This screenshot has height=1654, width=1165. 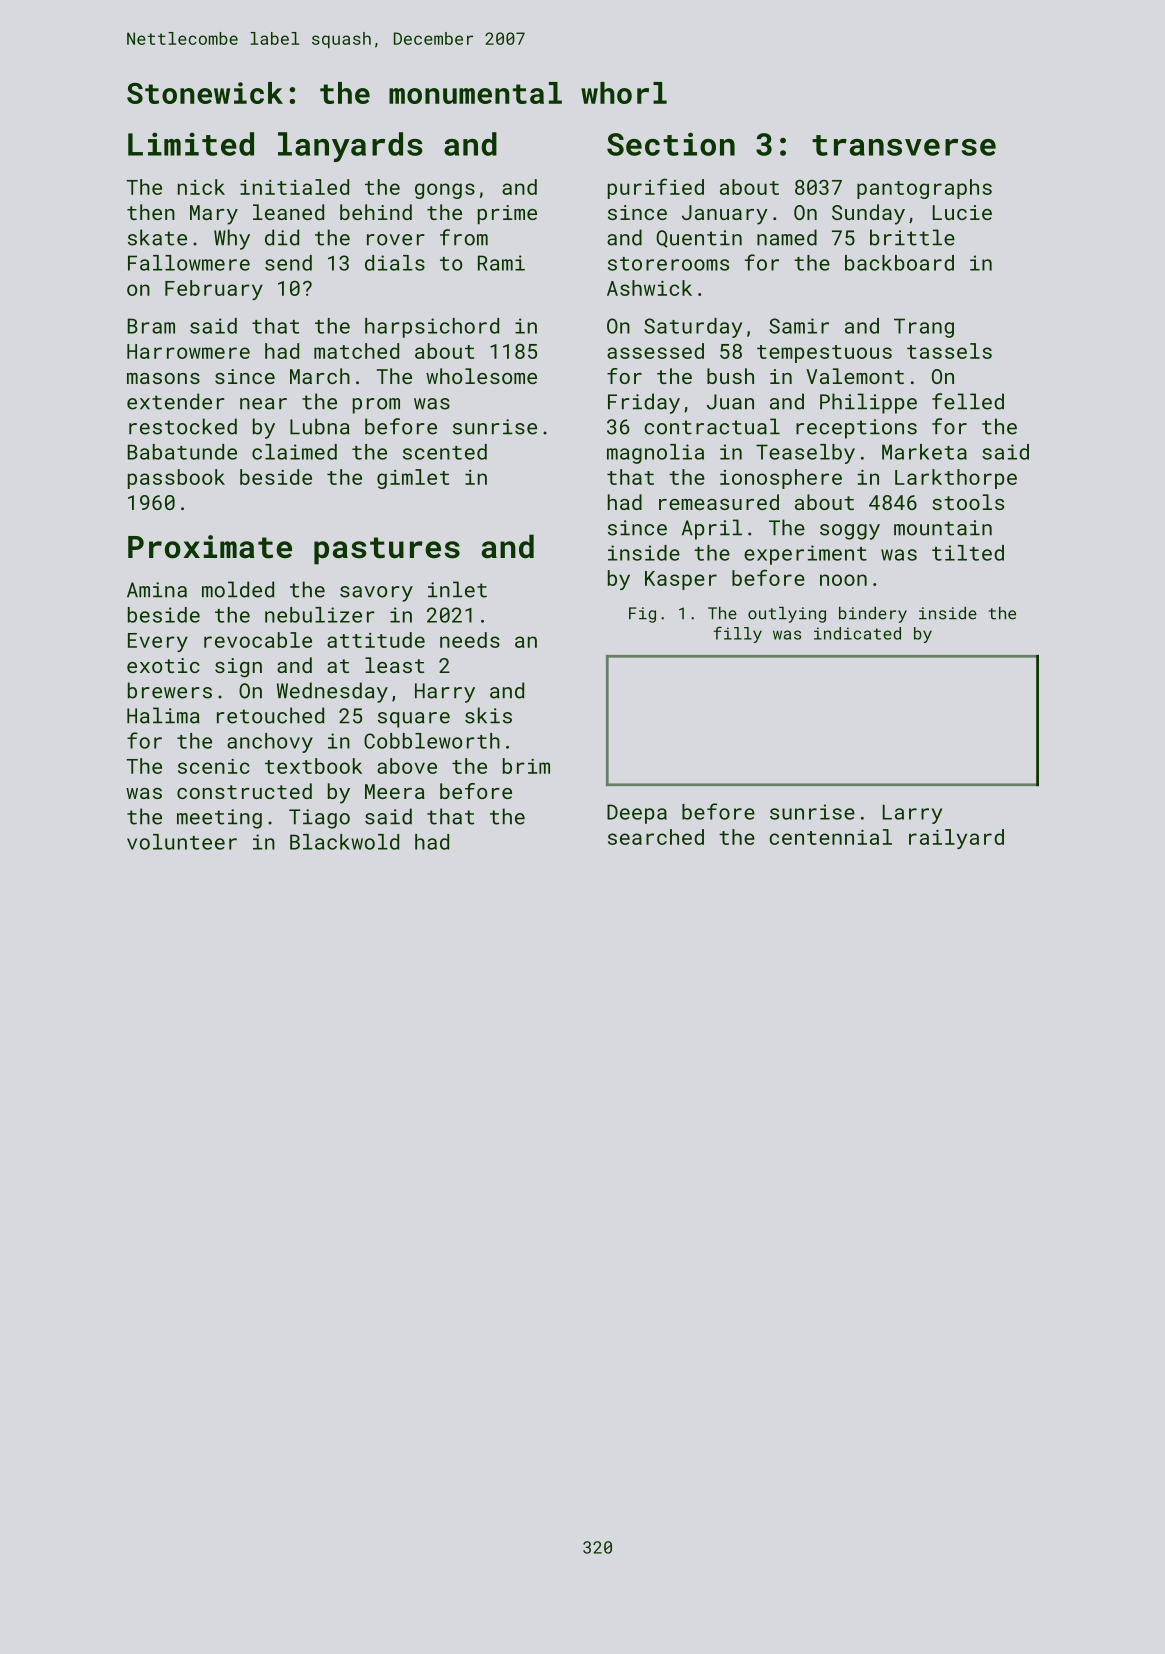 What do you see at coordinates (738, 634) in the screenshot?
I see `filly` at bounding box center [738, 634].
